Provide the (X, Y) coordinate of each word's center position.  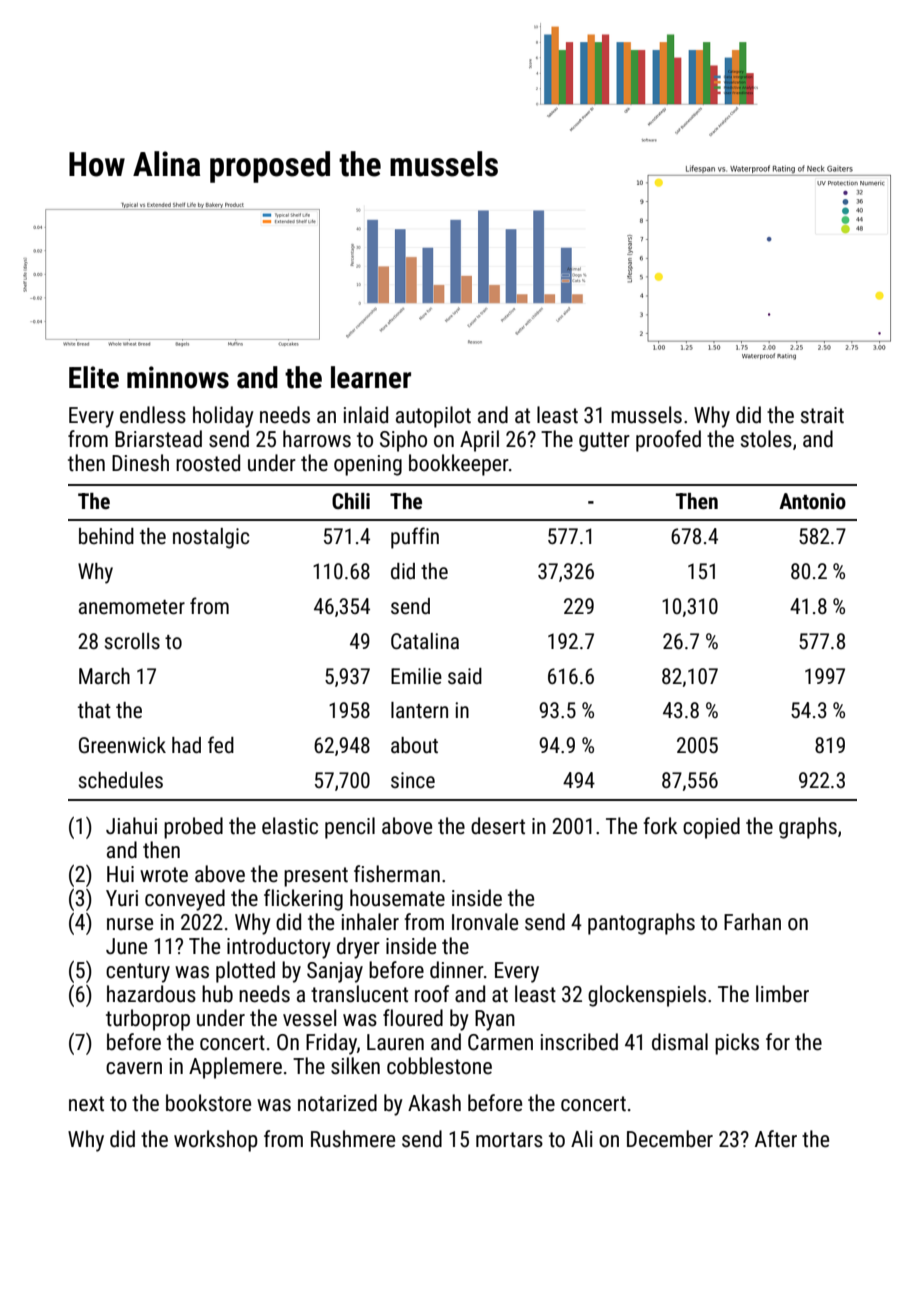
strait (822, 415)
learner (371, 377)
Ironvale (485, 922)
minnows (178, 377)
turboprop (148, 1020)
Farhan (752, 922)
